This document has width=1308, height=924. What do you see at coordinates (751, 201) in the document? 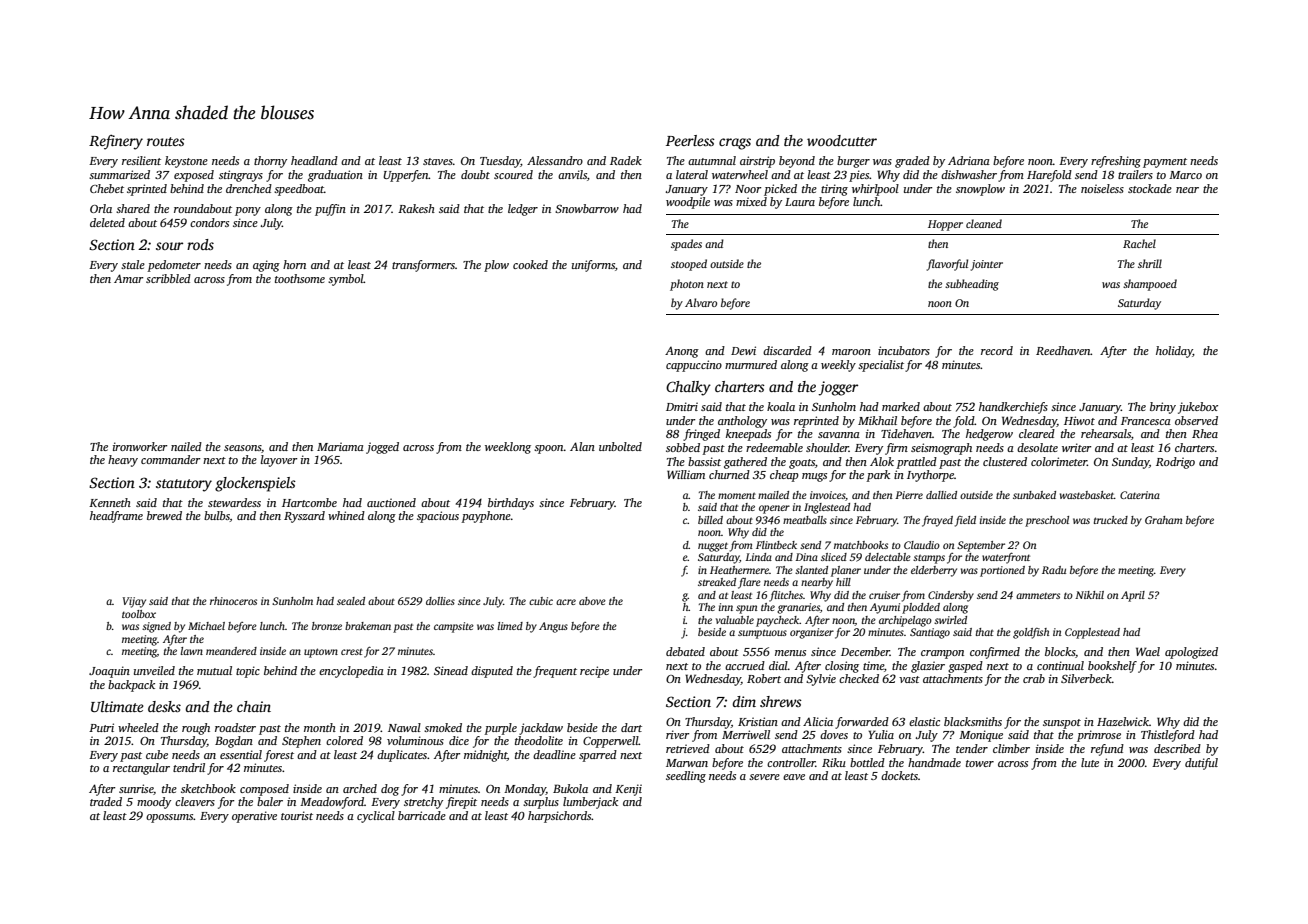
I see `mixed` at bounding box center [751, 201].
